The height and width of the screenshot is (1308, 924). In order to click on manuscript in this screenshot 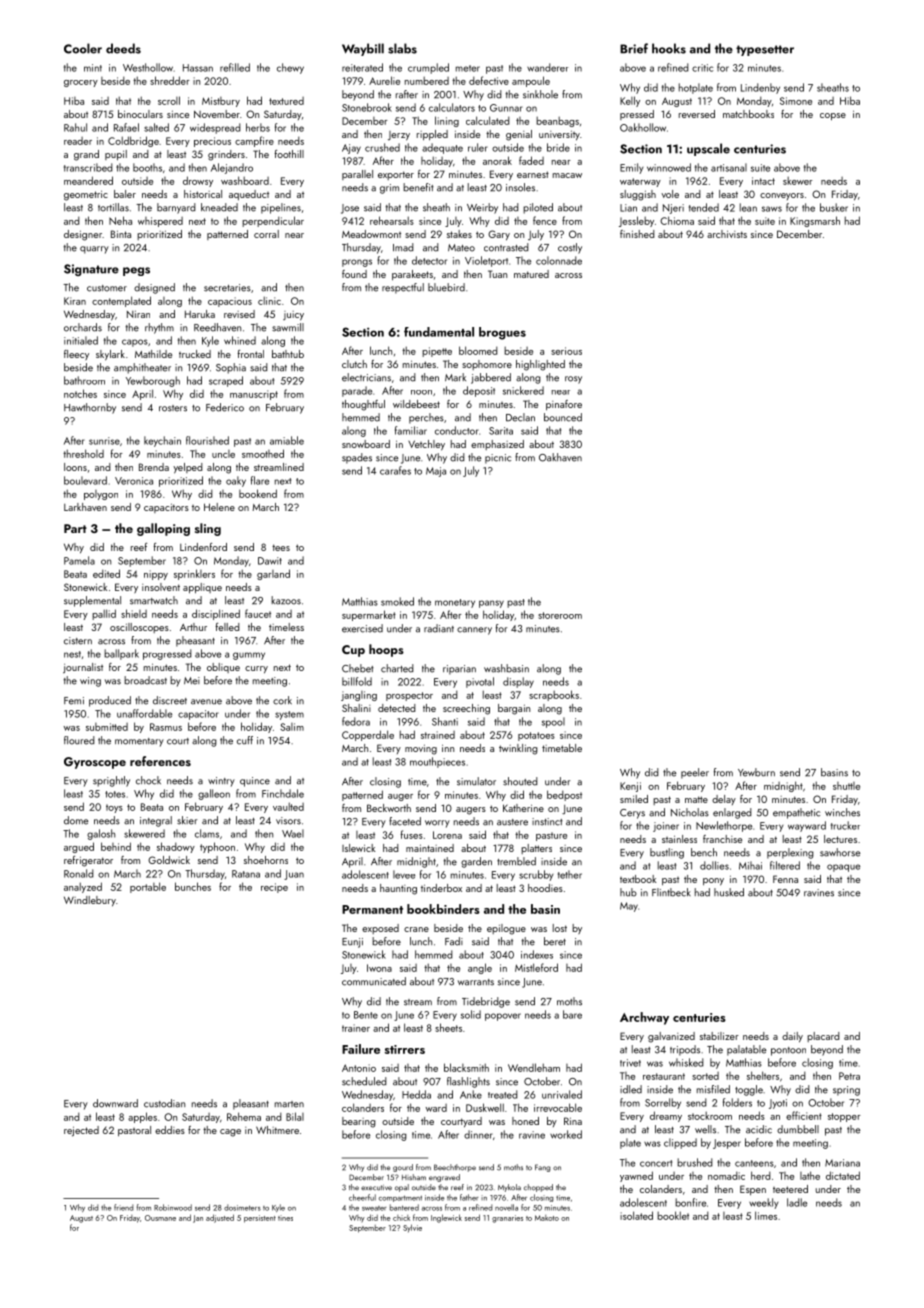, I will do `click(254, 395)`.
